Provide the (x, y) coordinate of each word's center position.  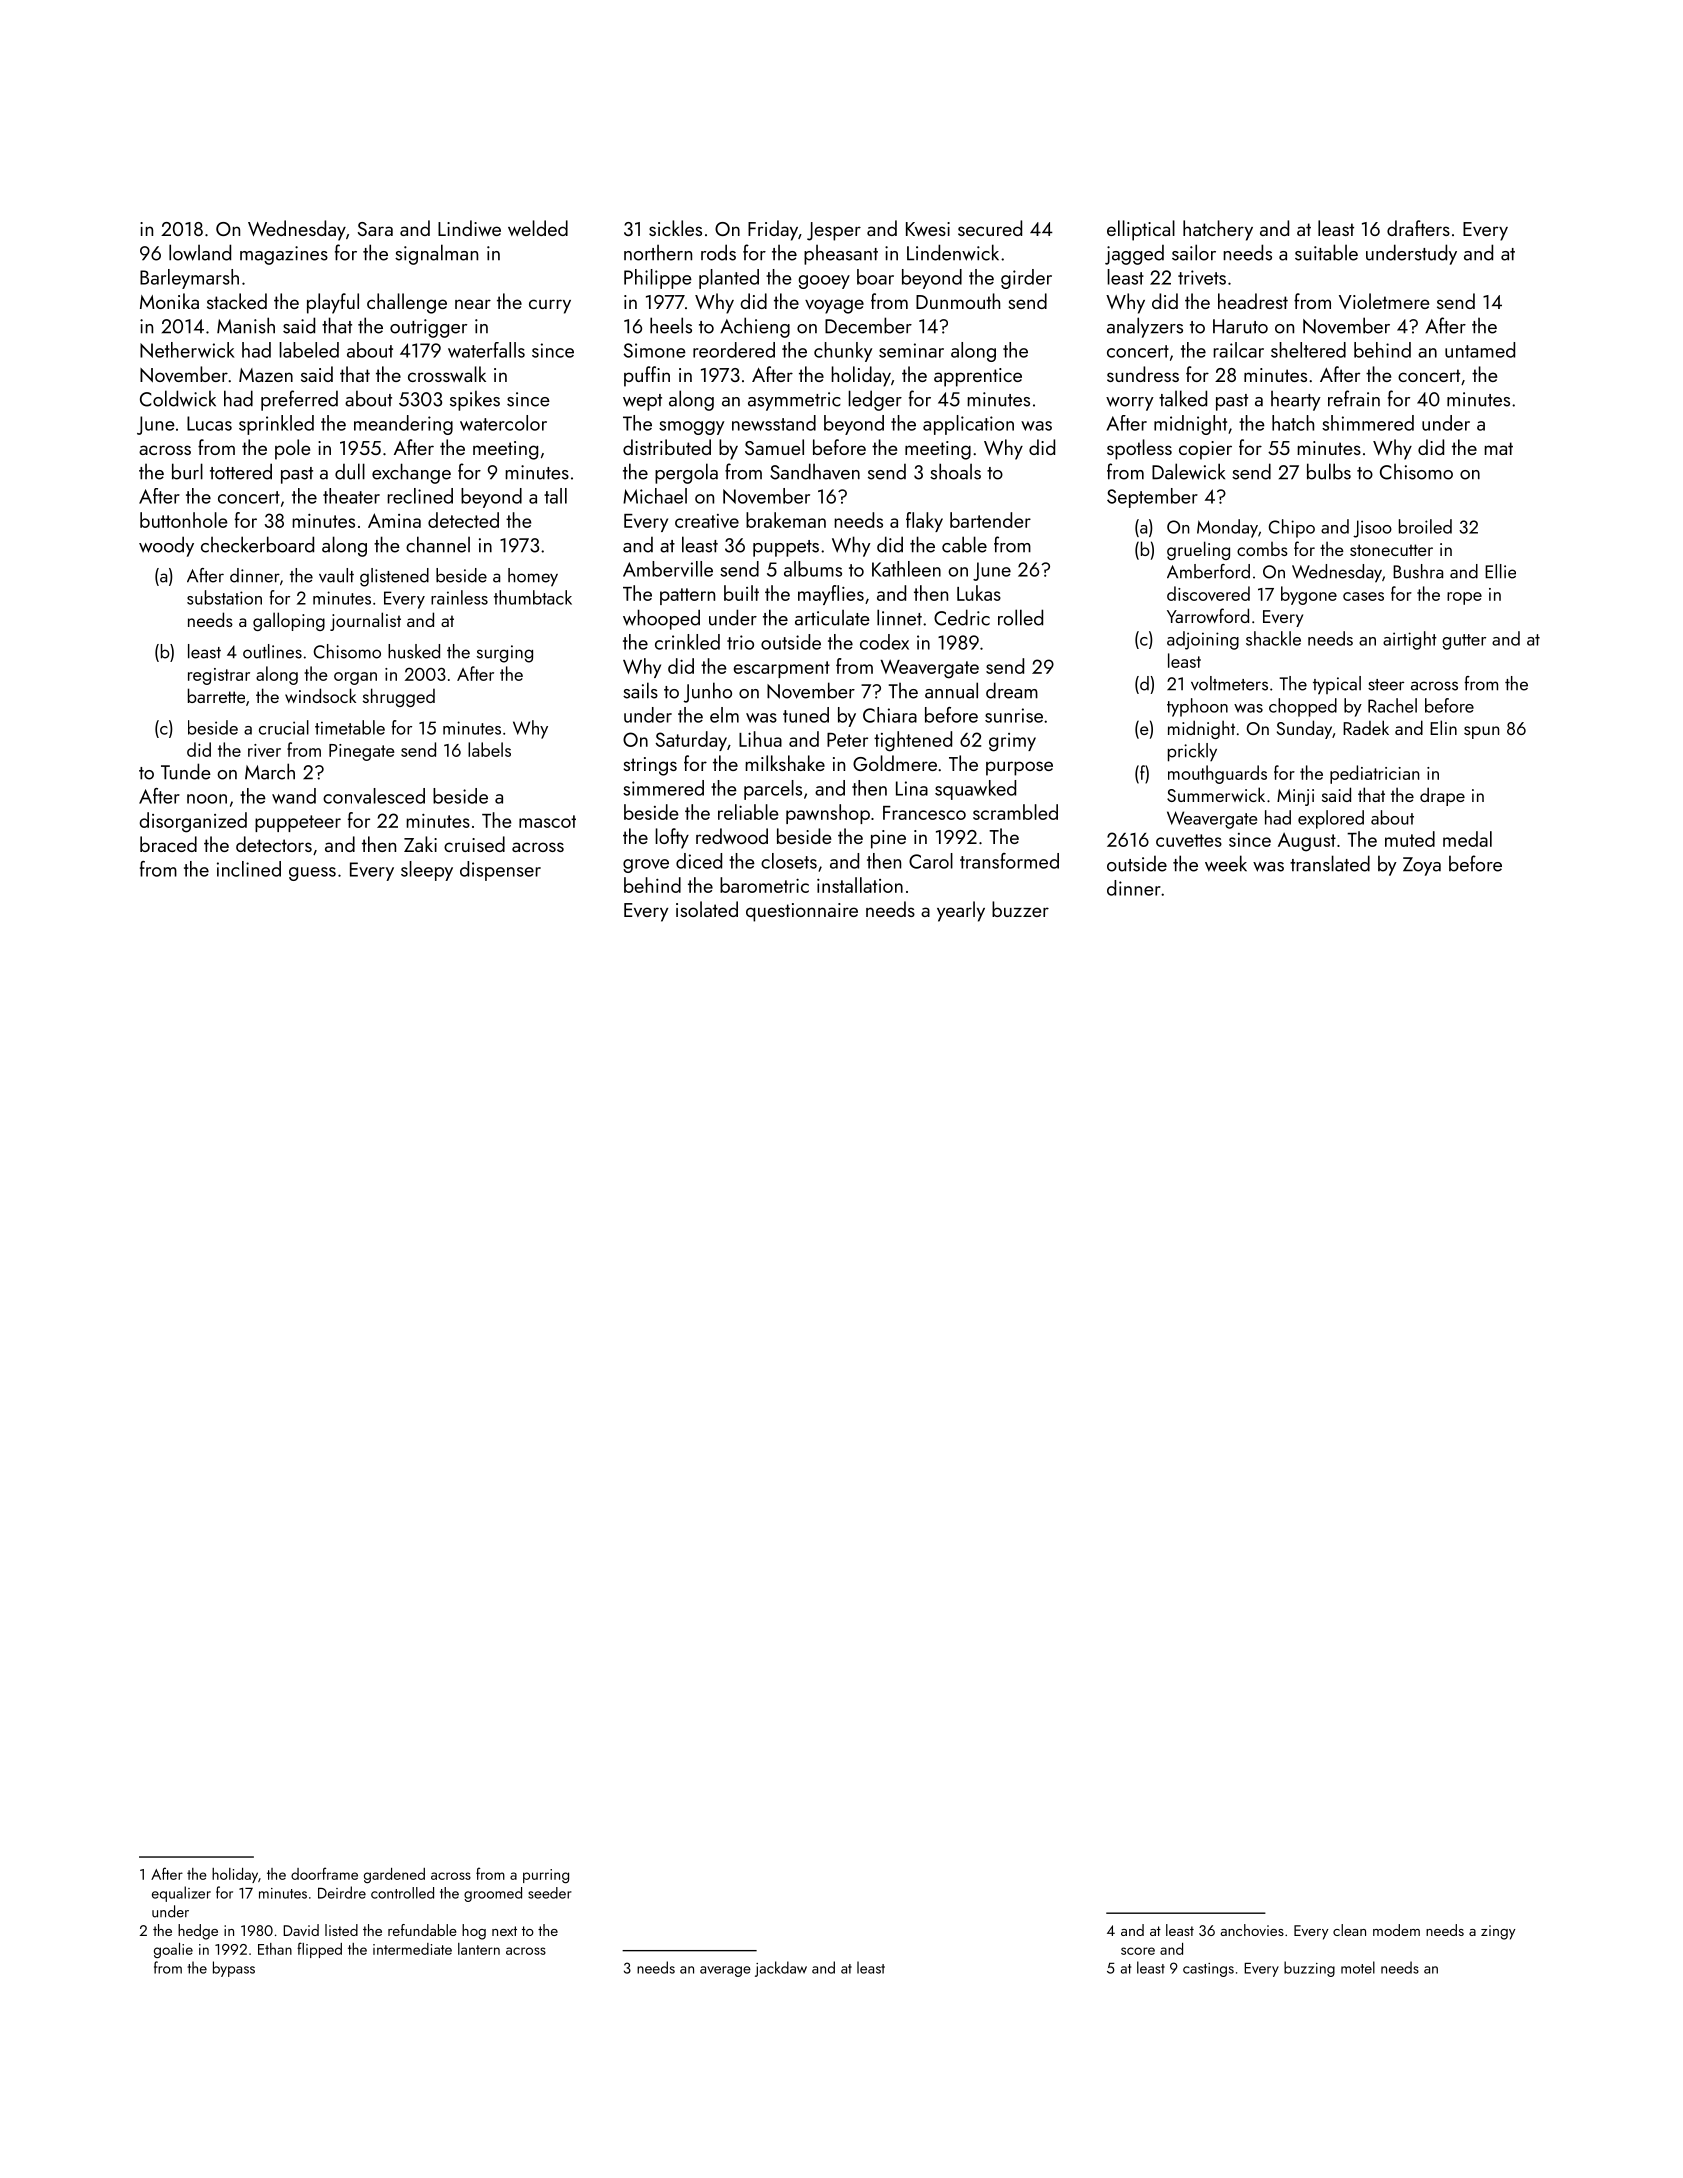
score (1138, 1951)
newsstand (774, 423)
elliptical (1141, 230)
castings (1208, 1970)
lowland (200, 252)
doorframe (324, 1873)
